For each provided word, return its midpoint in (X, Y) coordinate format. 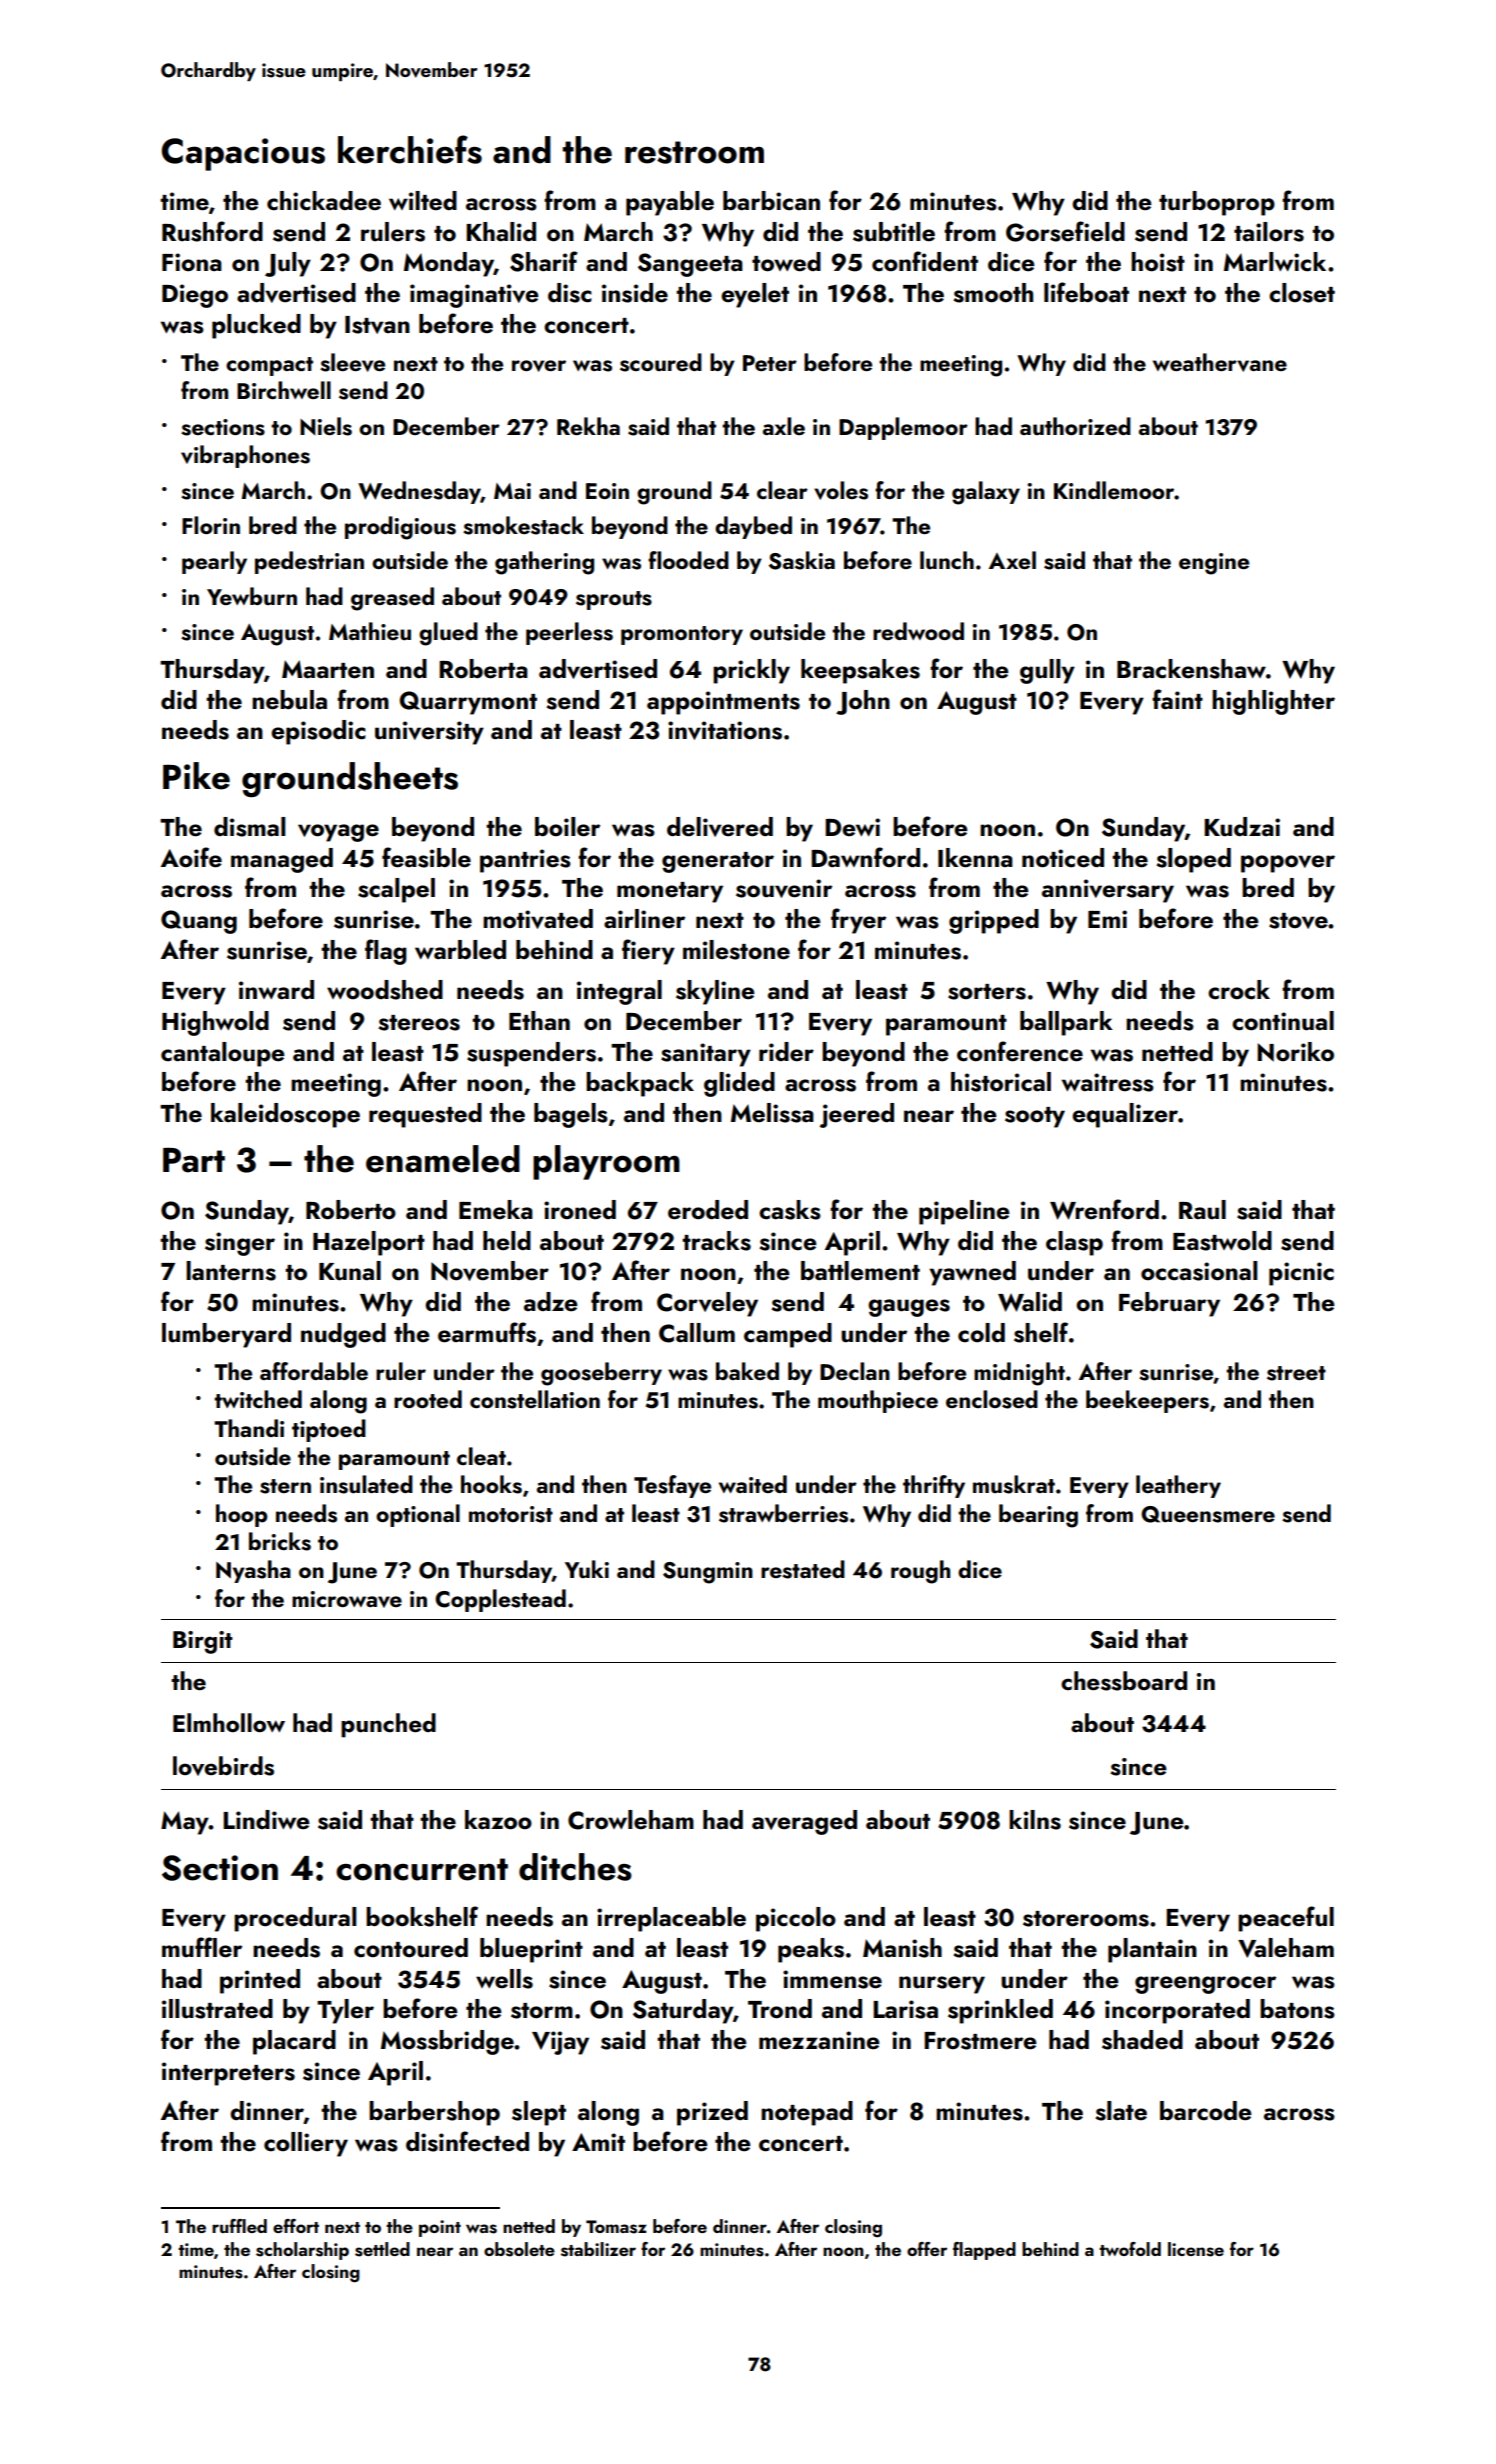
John (863, 702)
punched (388, 1725)
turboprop (1217, 203)
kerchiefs (410, 149)
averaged (804, 1822)
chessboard (1124, 1681)
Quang (199, 922)
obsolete (519, 2249)
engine (1214, 564)
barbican (771, 201)
